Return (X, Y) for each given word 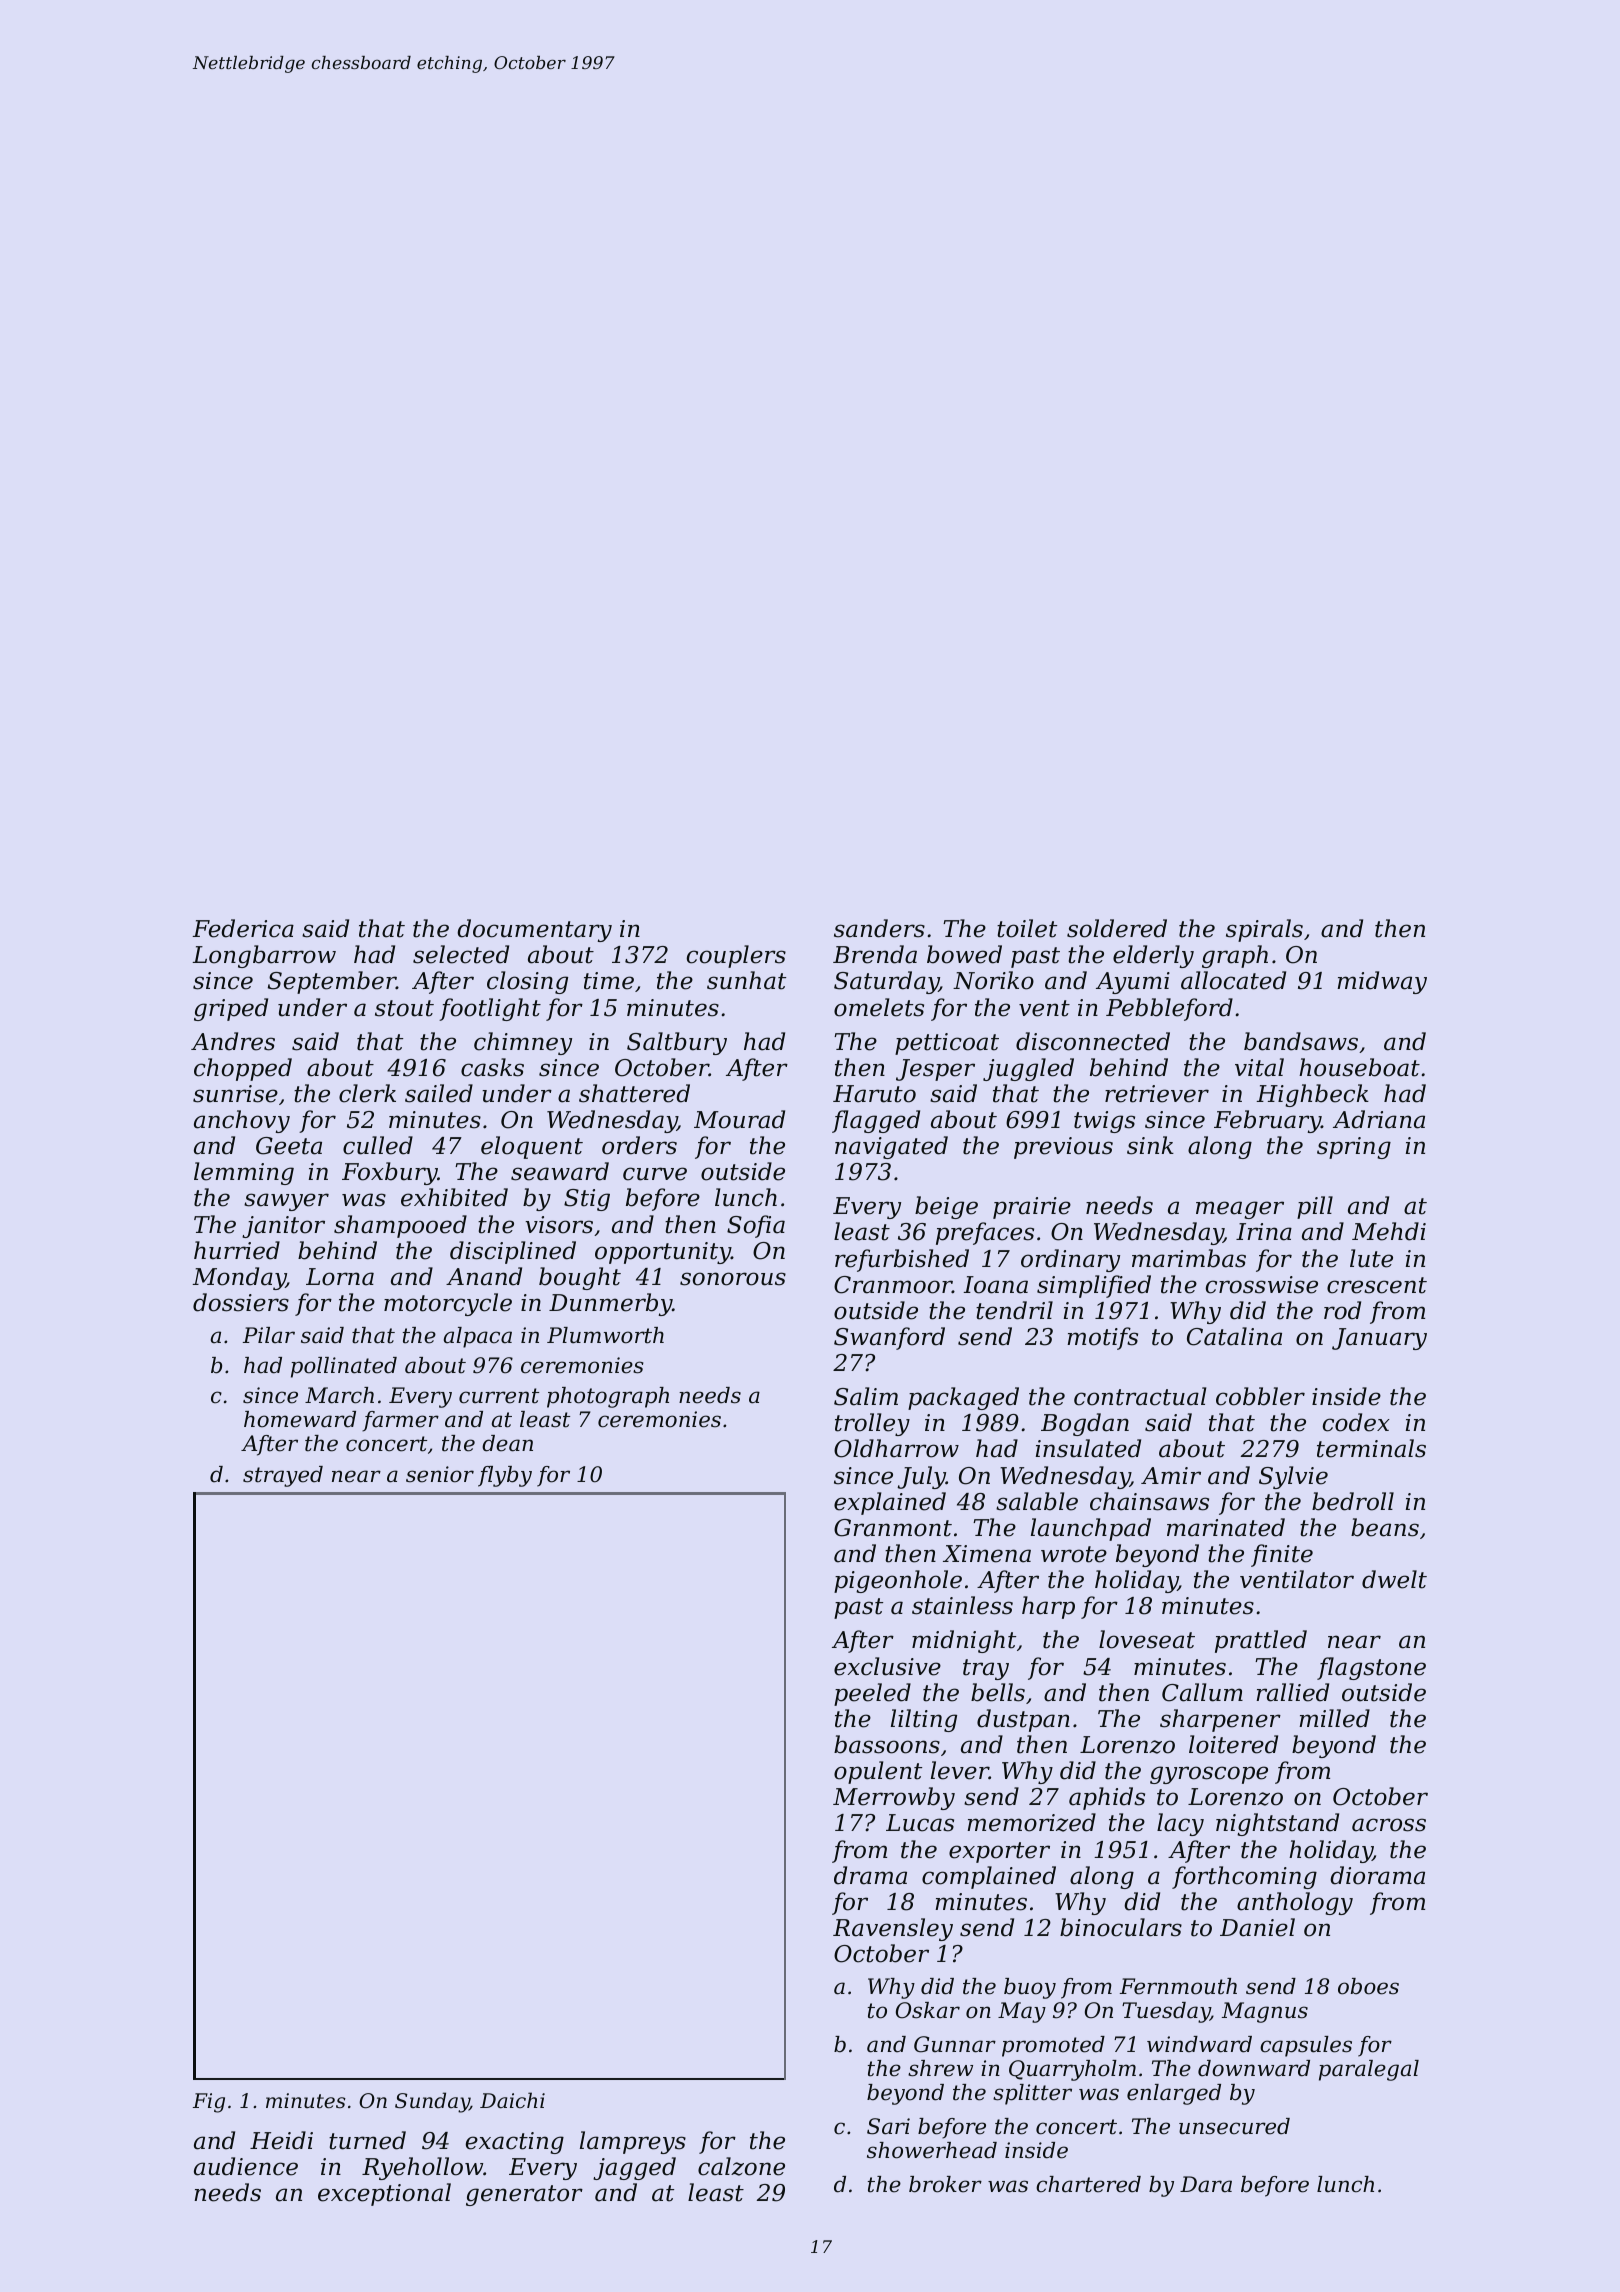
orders (639, 1145)
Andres (233, 1041)
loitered (1233, 1744)
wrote (1074, 1554)
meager (1240, 1210)
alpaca (478, 1337)
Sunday (432, 2102)
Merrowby (894, 1798)
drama (870, 1875)
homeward (300, 1419)
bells (998, 1692)
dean (507, 1443)
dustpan (1023, 1720)
